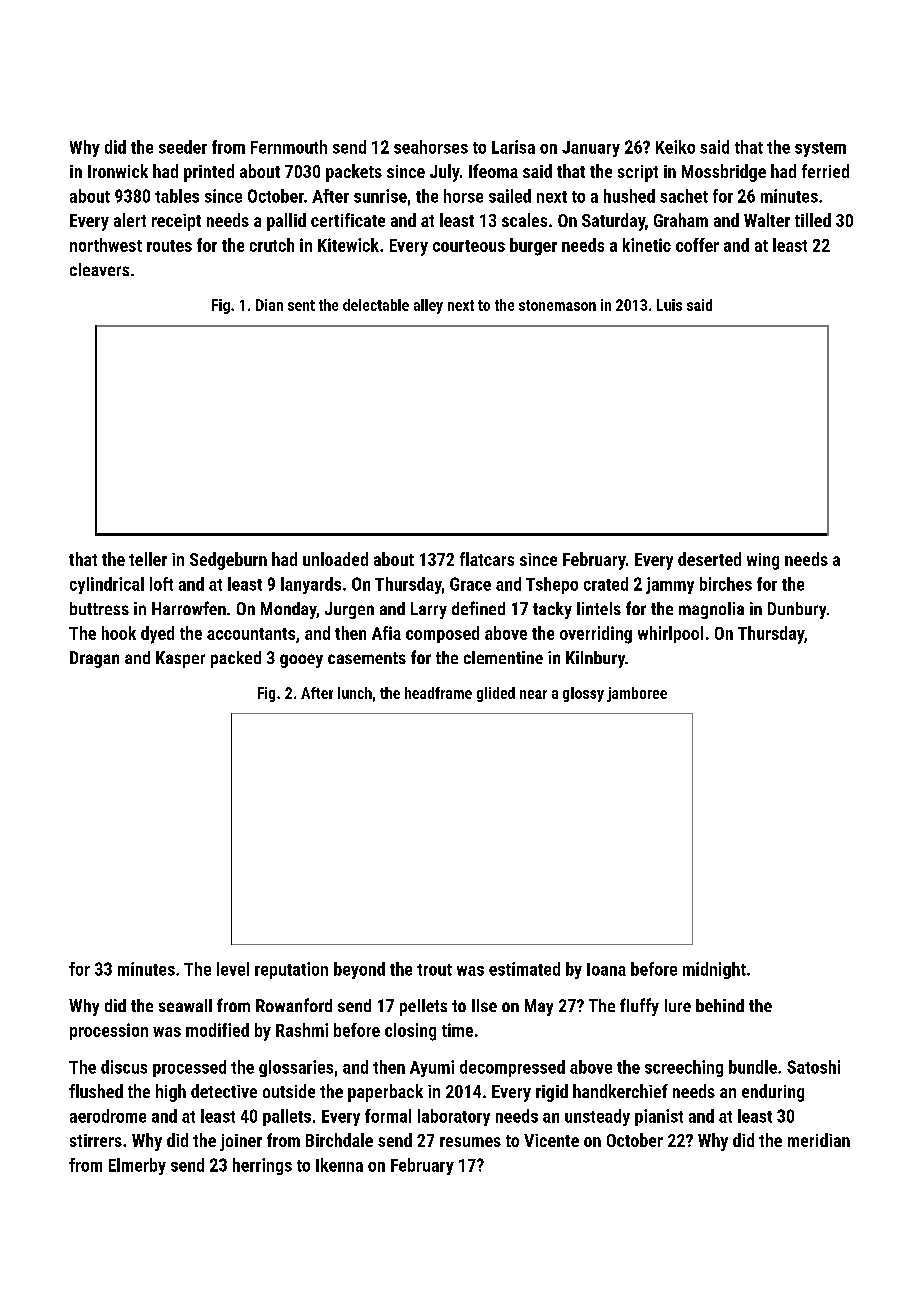  Describe the element at coordinates (106, 245) in the document. I see `northwest` at that location.
